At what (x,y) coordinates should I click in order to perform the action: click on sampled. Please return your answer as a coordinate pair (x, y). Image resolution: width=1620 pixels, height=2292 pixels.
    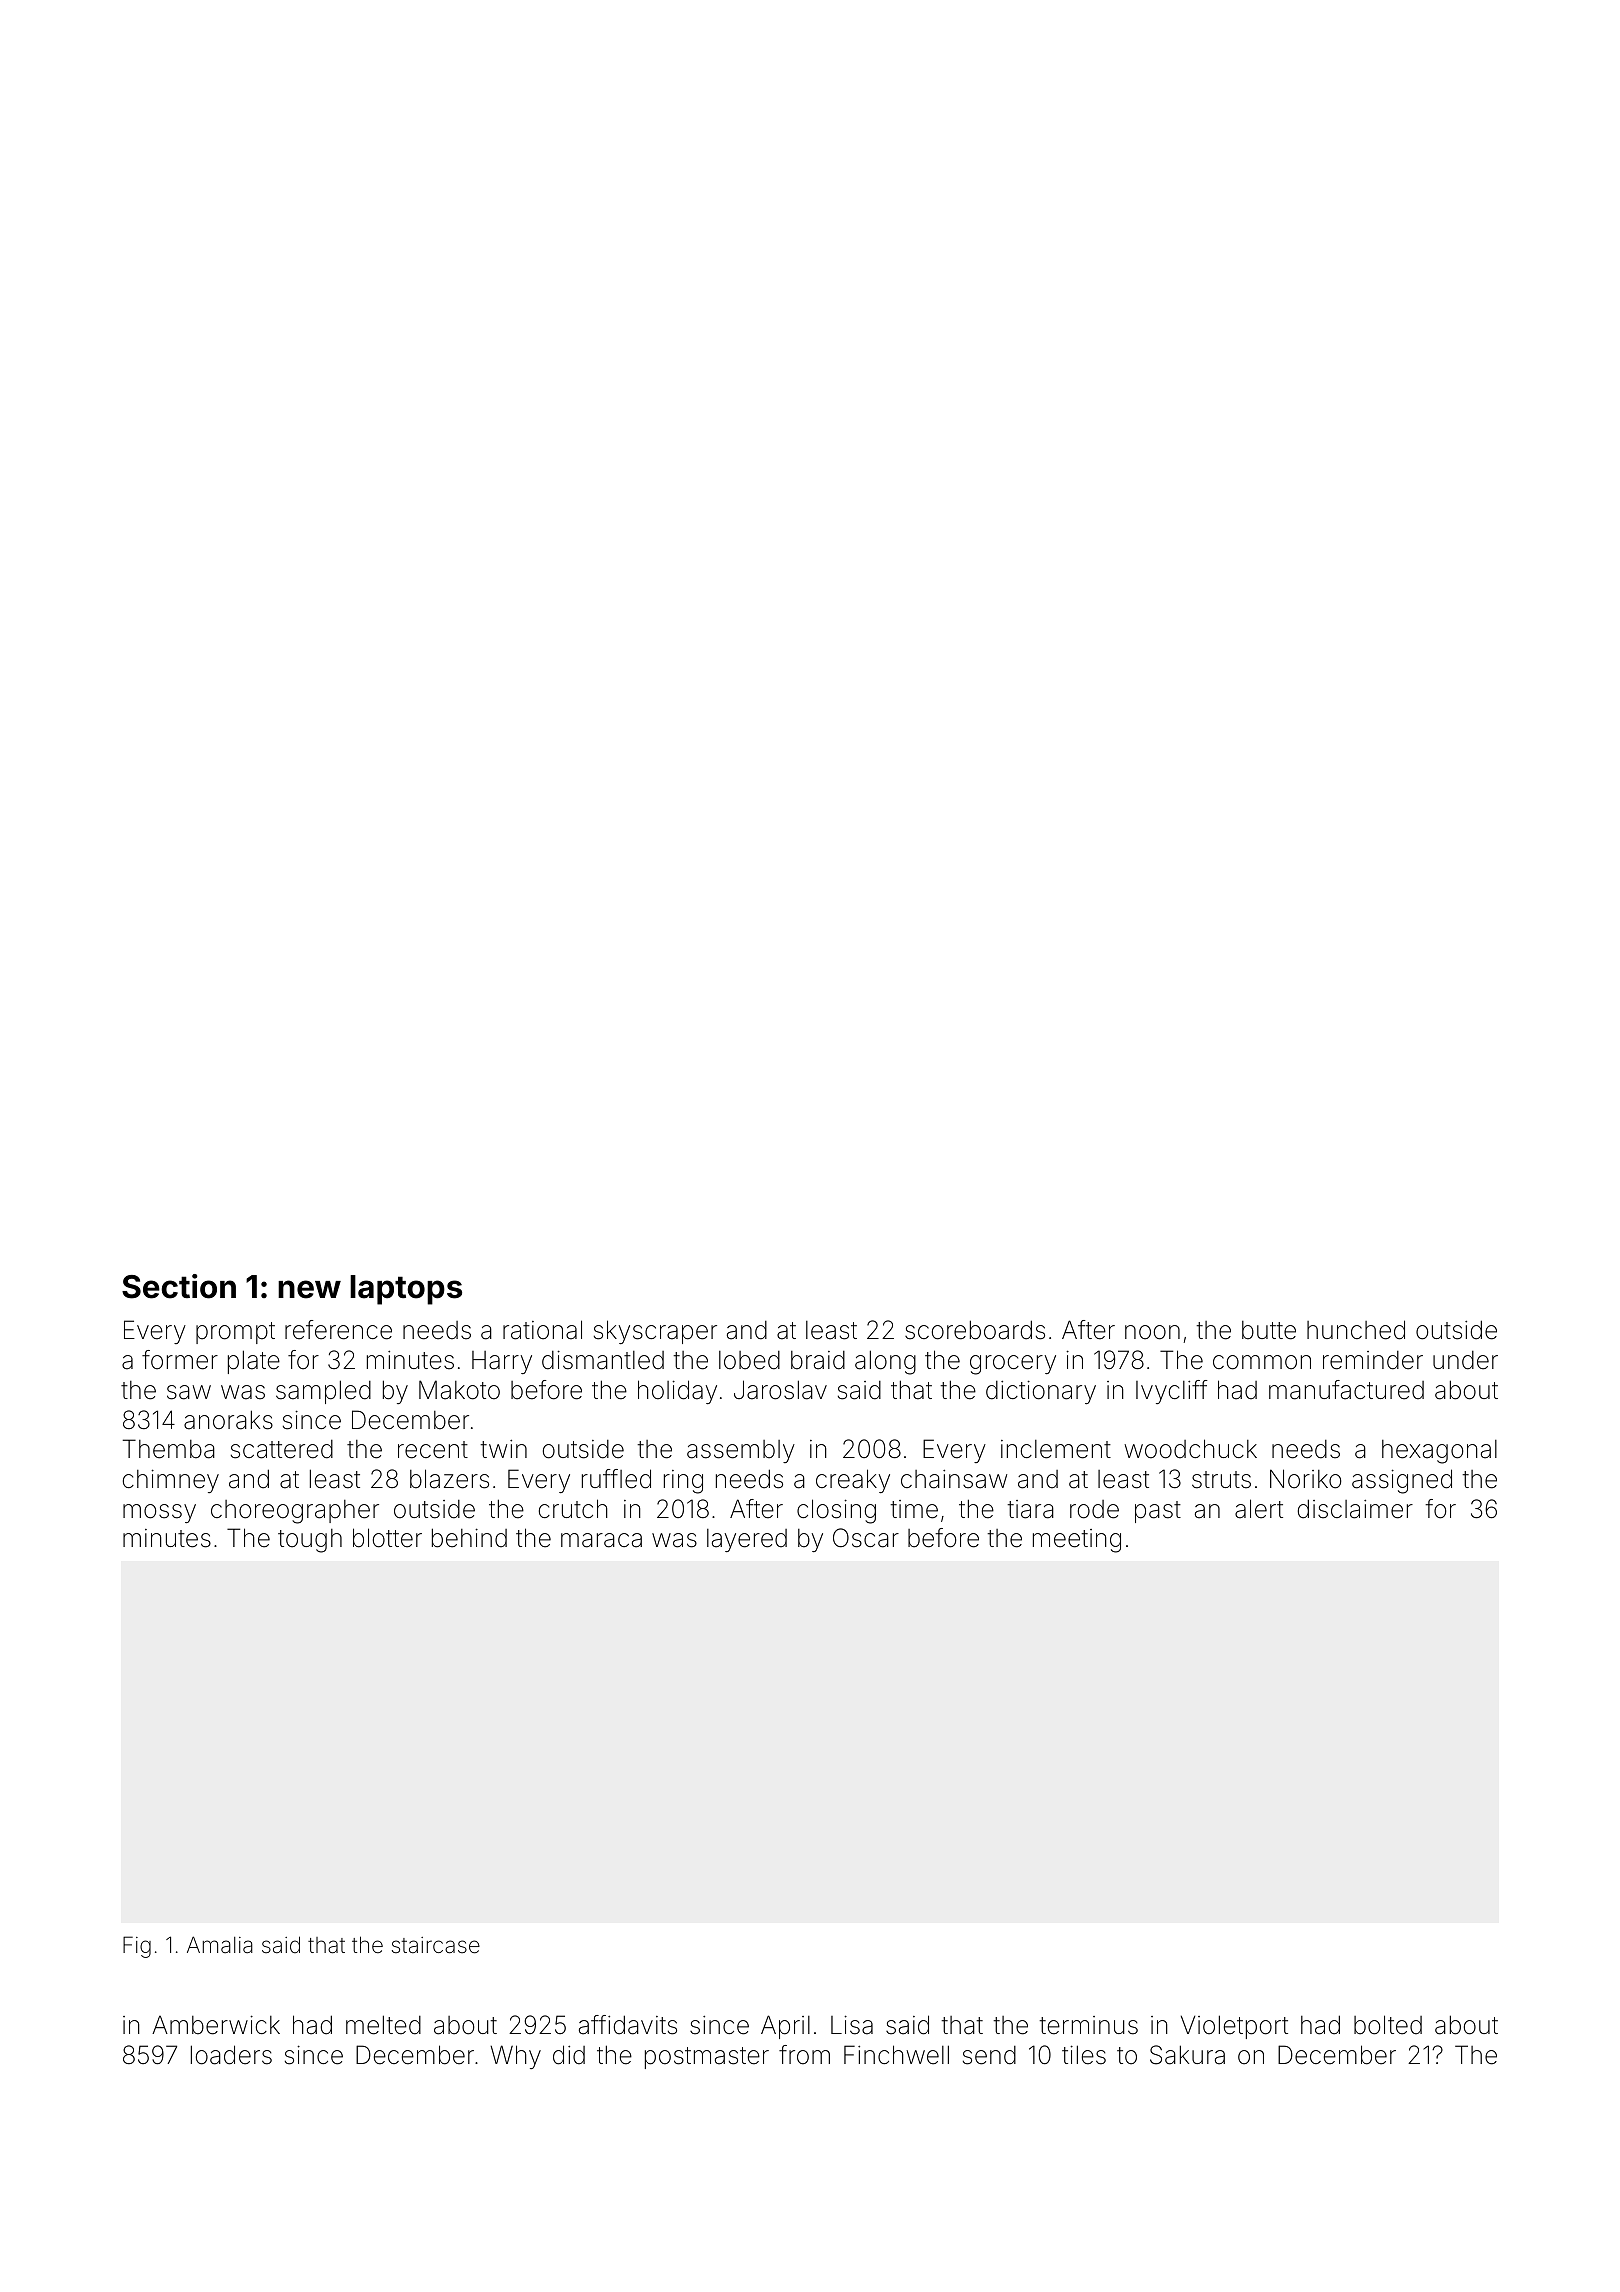
    Looking at the image, I should click on (323, 1392).
